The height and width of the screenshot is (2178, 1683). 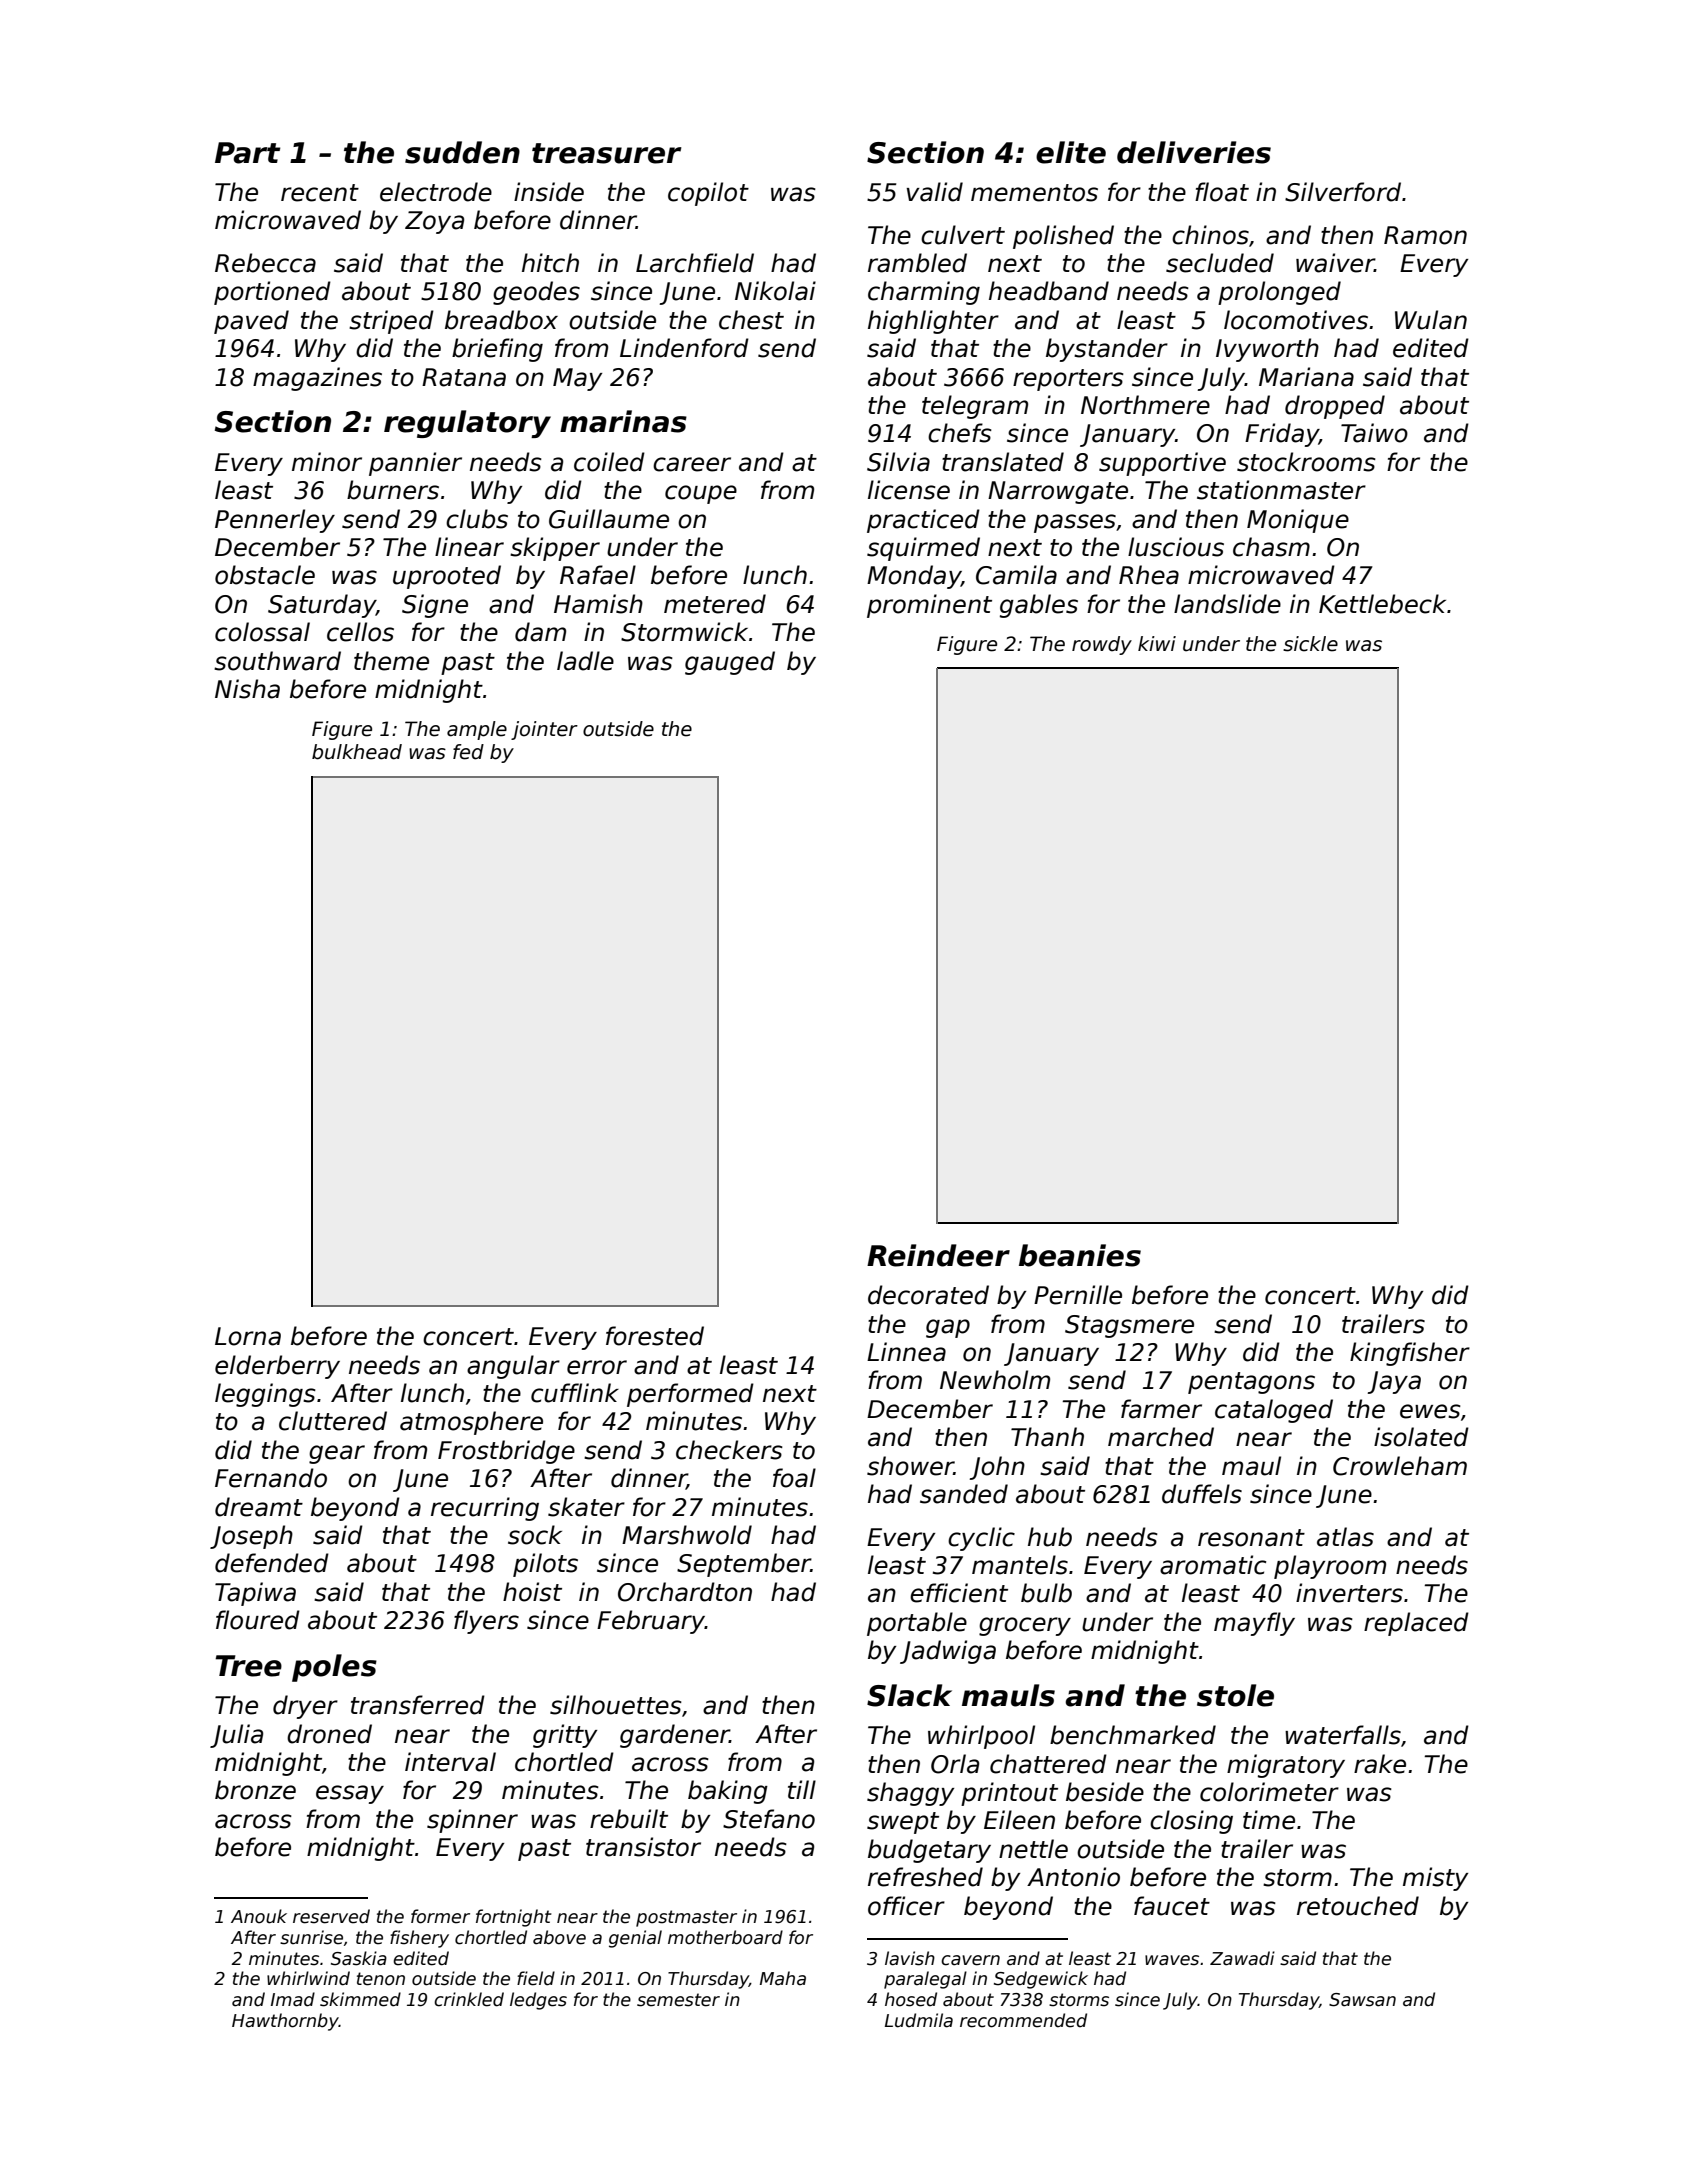 What do you see at coordinates (272, 1563) in the screenshot?
I see `defended` at bounding box center [272, 1563].
